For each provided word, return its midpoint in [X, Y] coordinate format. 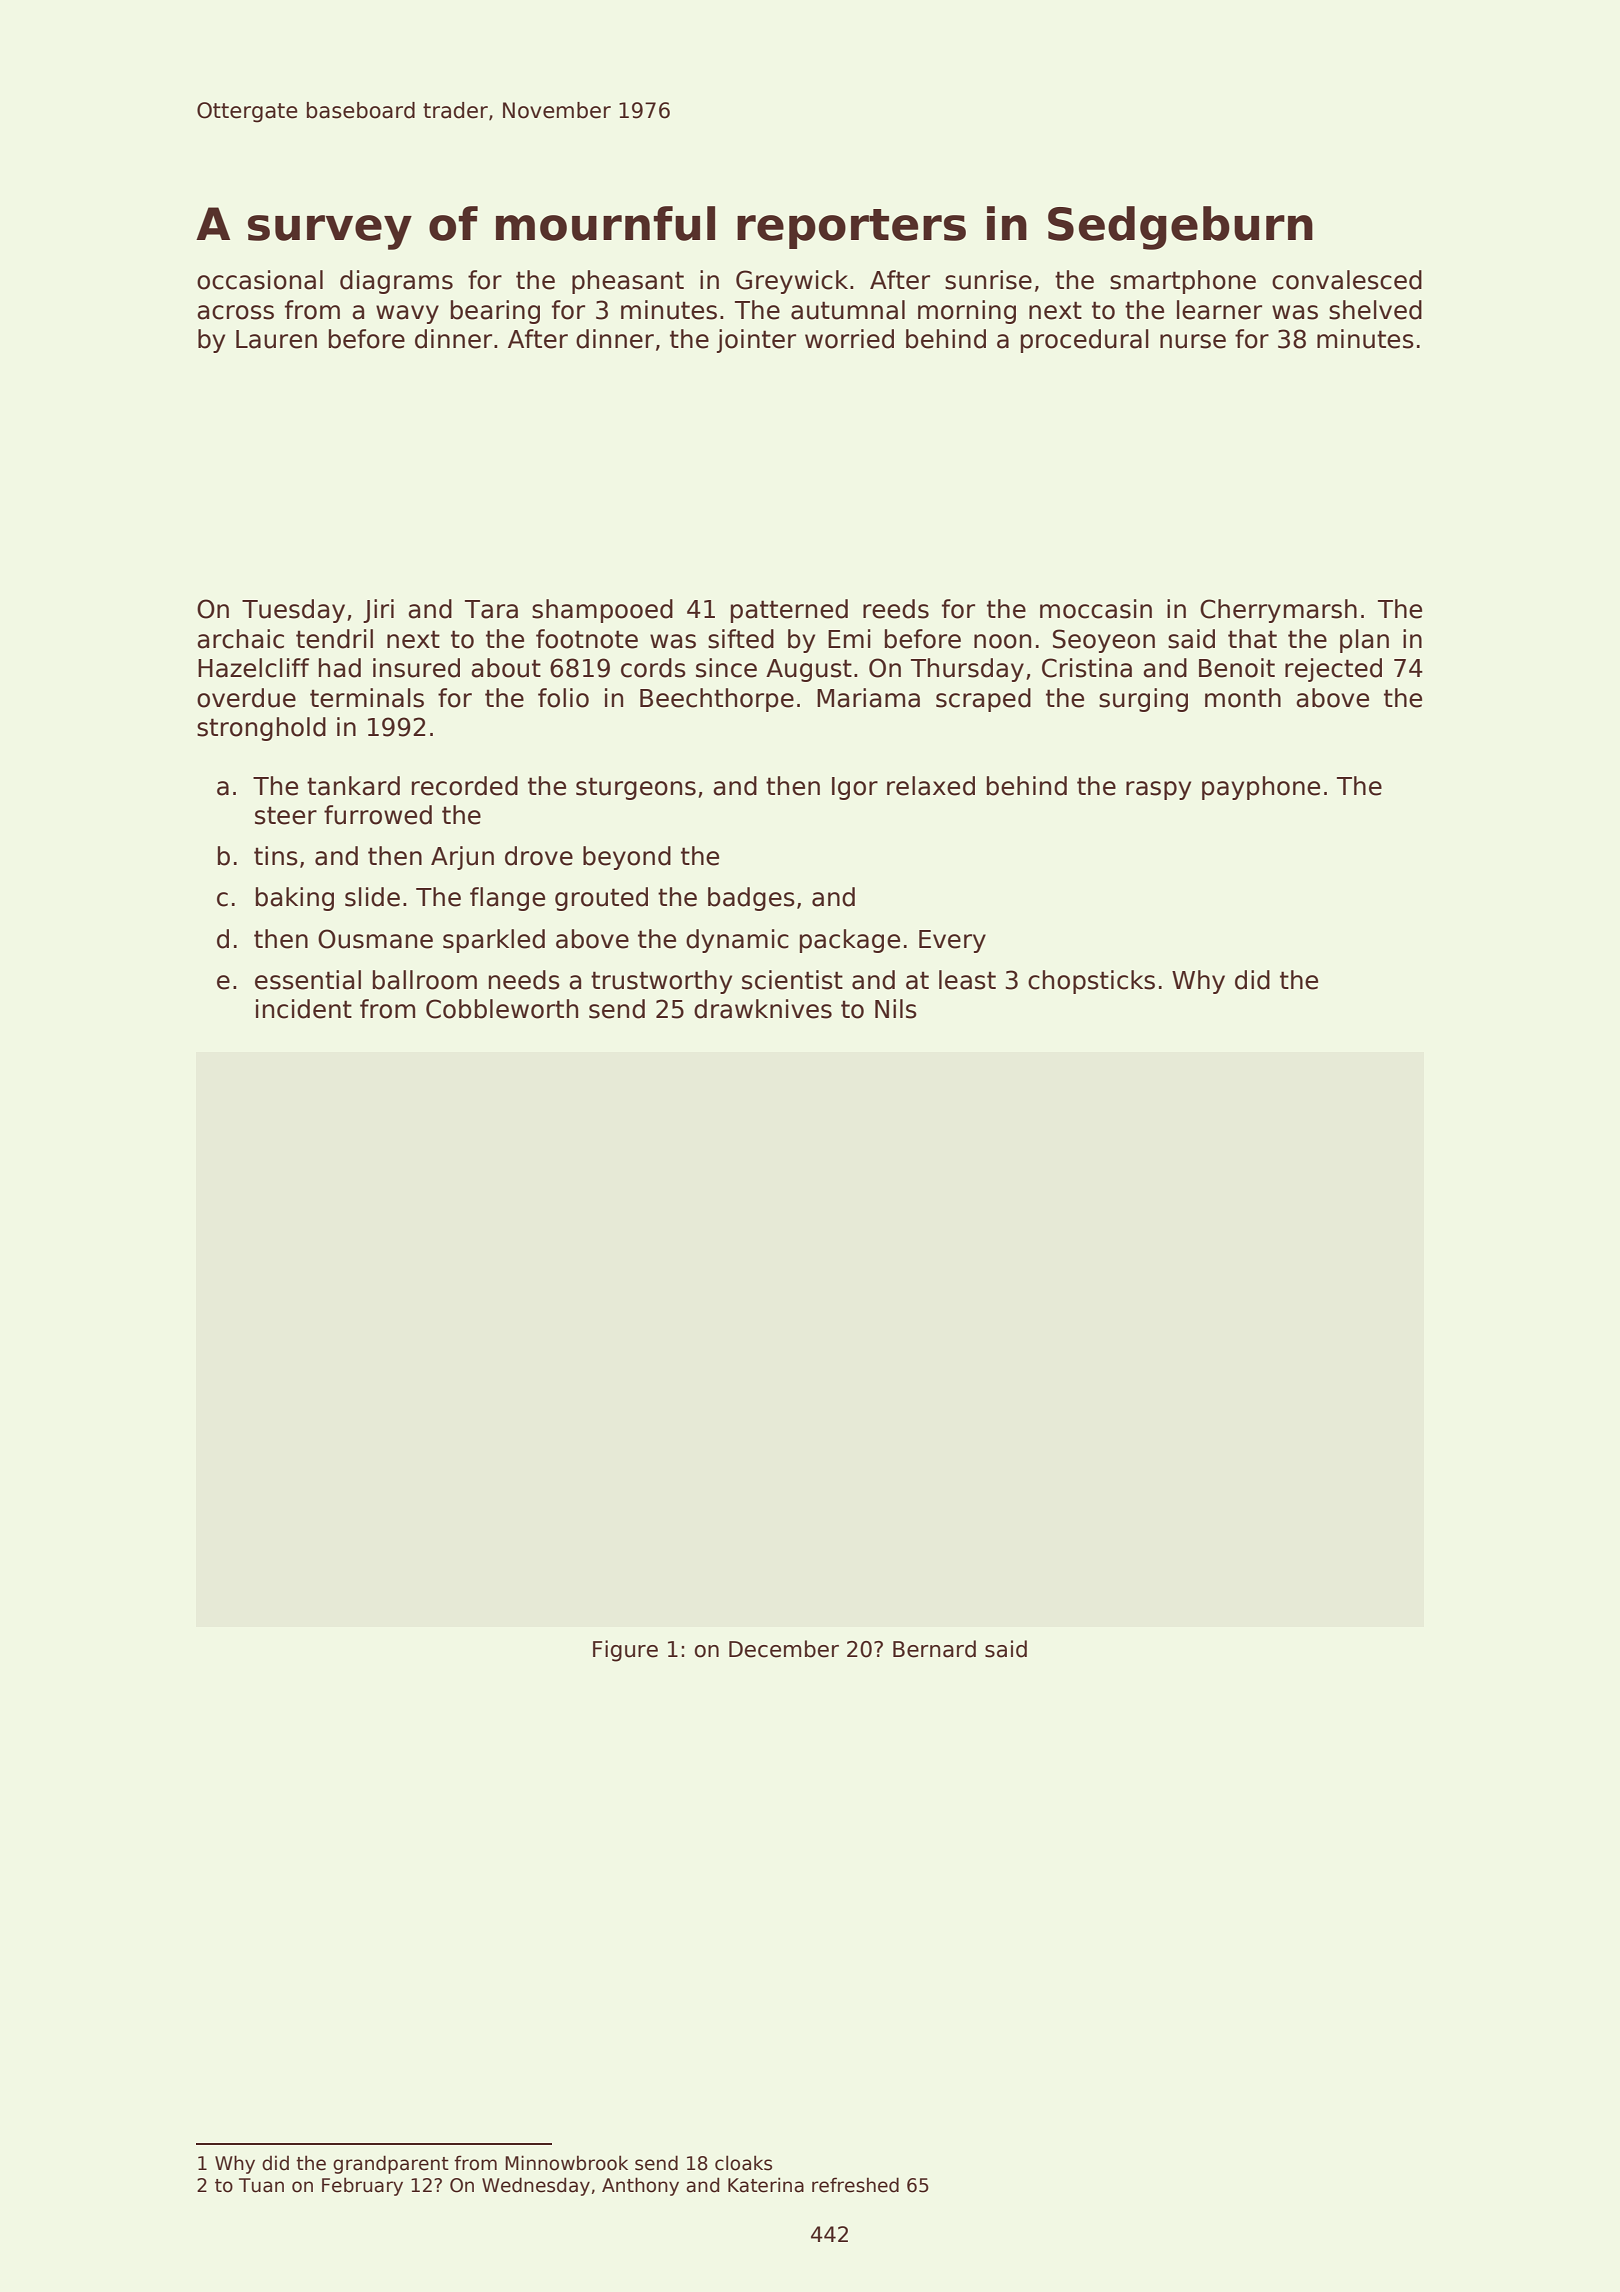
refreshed [855, 2185]
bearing [495, 312]
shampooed [602, 611]
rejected [1333, 670]
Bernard [934, 1649]
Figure [625, 1651]
